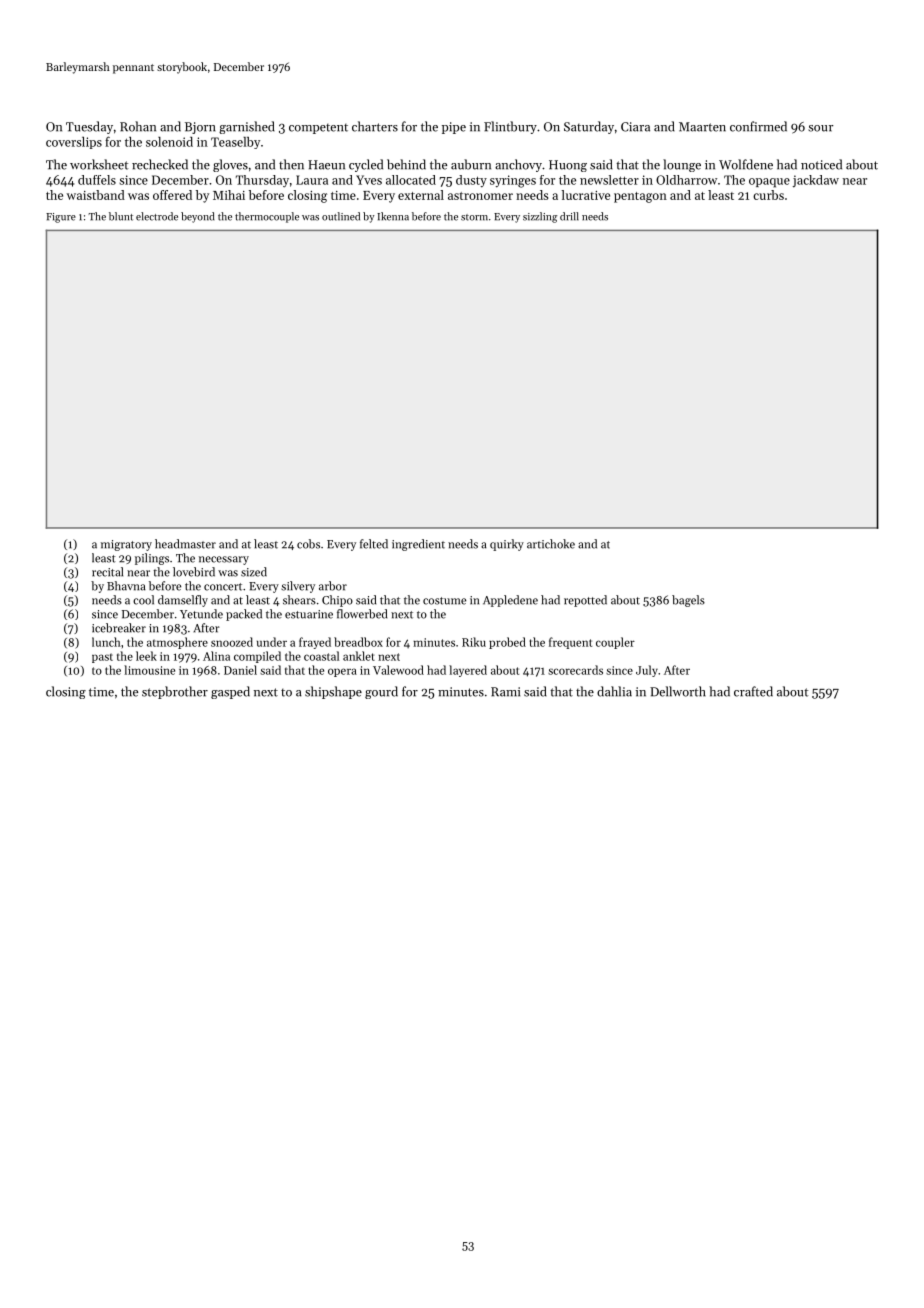 The image size is (924, 1308). I want to click on Saturday, so click(589, 127).
